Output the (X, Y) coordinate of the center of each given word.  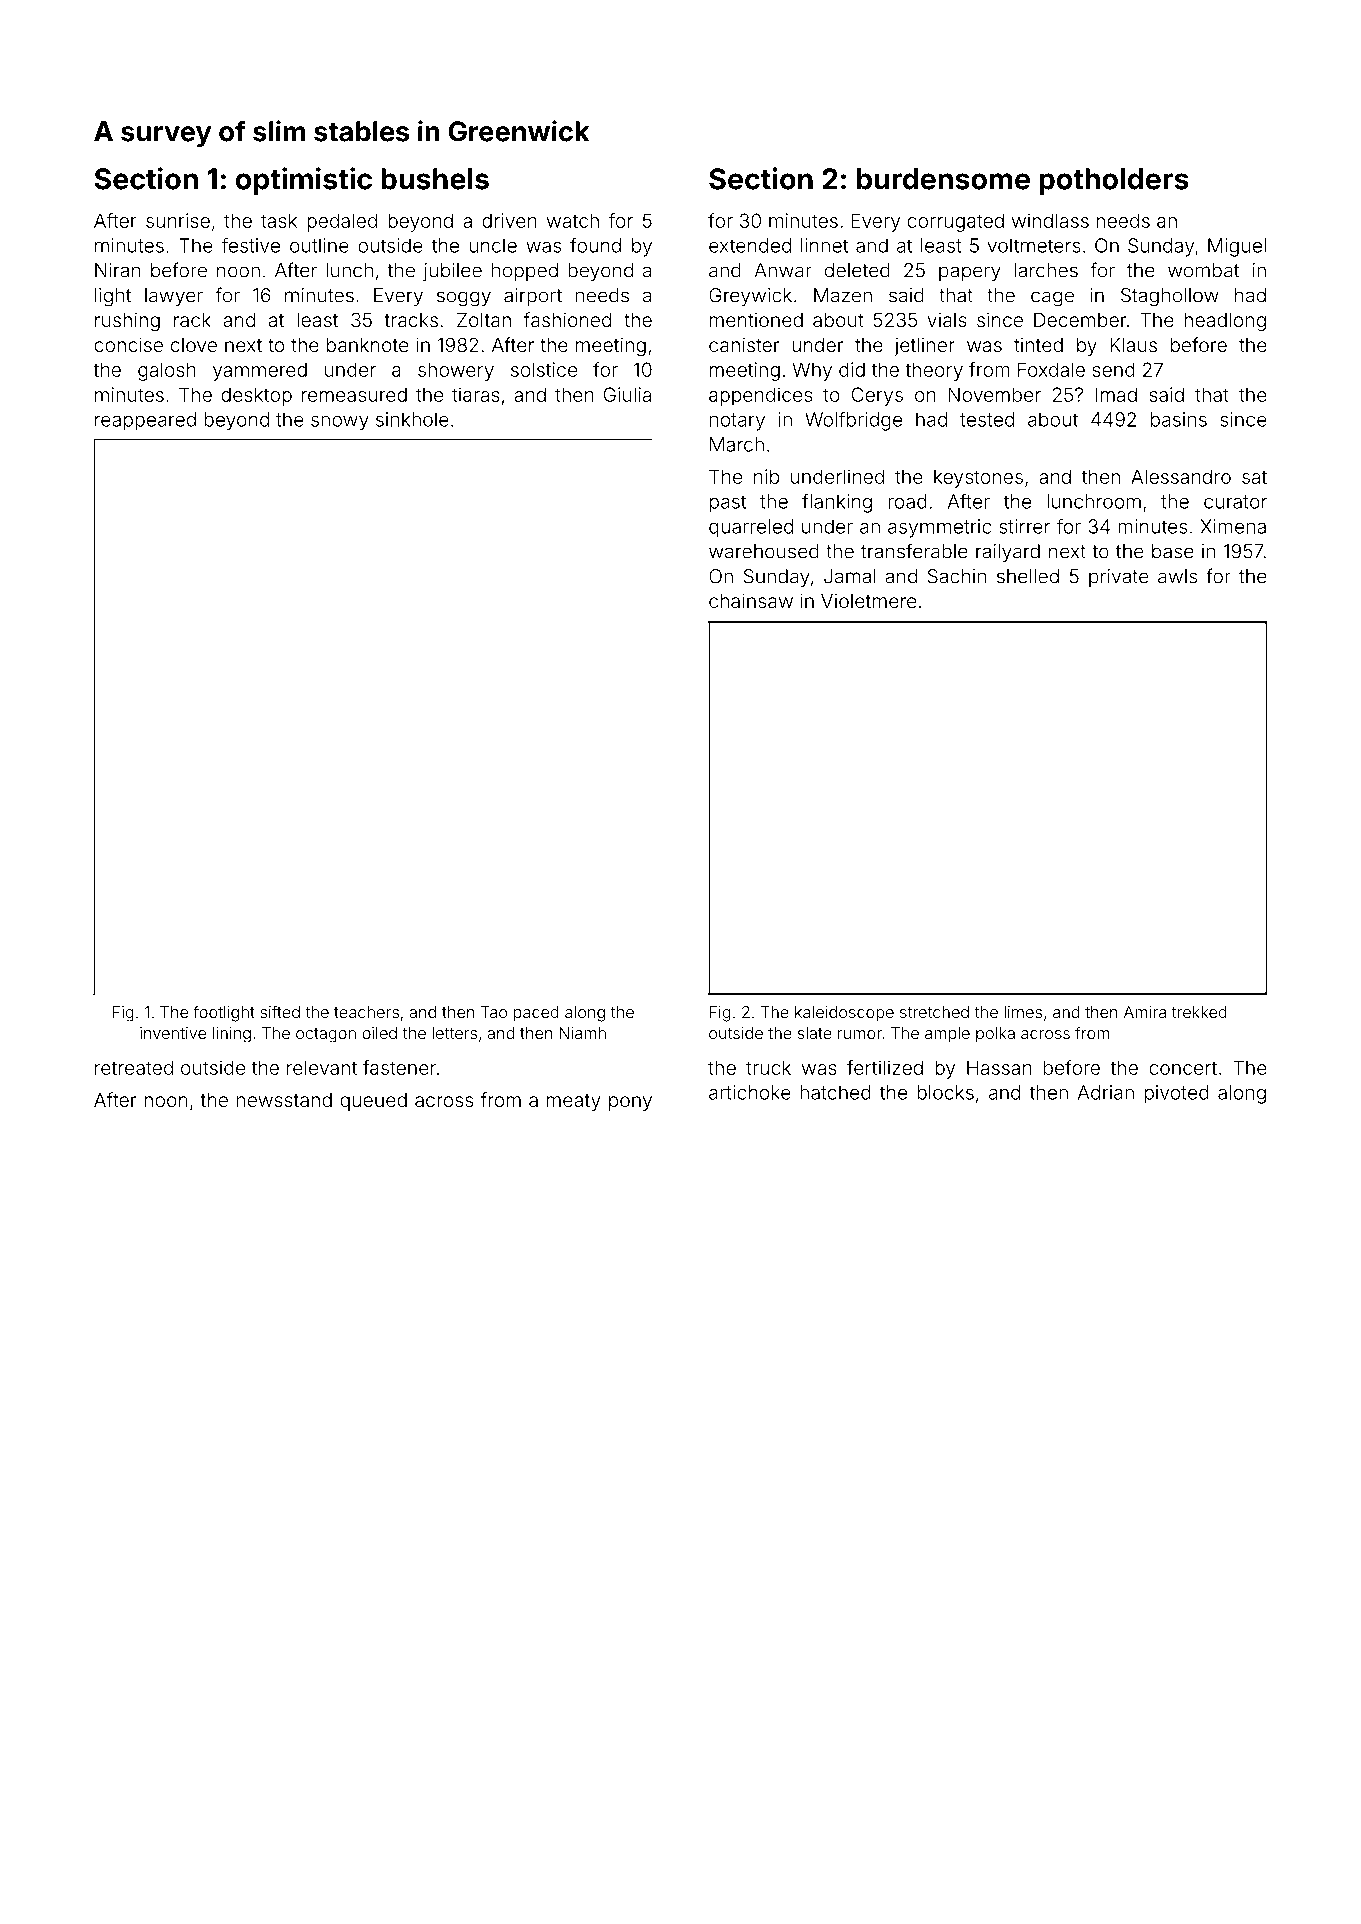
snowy (340, 423)
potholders (1114, 181)
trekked (1199, 1012)
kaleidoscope (844, 1013)
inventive (173, 1033)
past (728, 504)
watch (573, 220)
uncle (493, 245)
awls (1177, 576)
